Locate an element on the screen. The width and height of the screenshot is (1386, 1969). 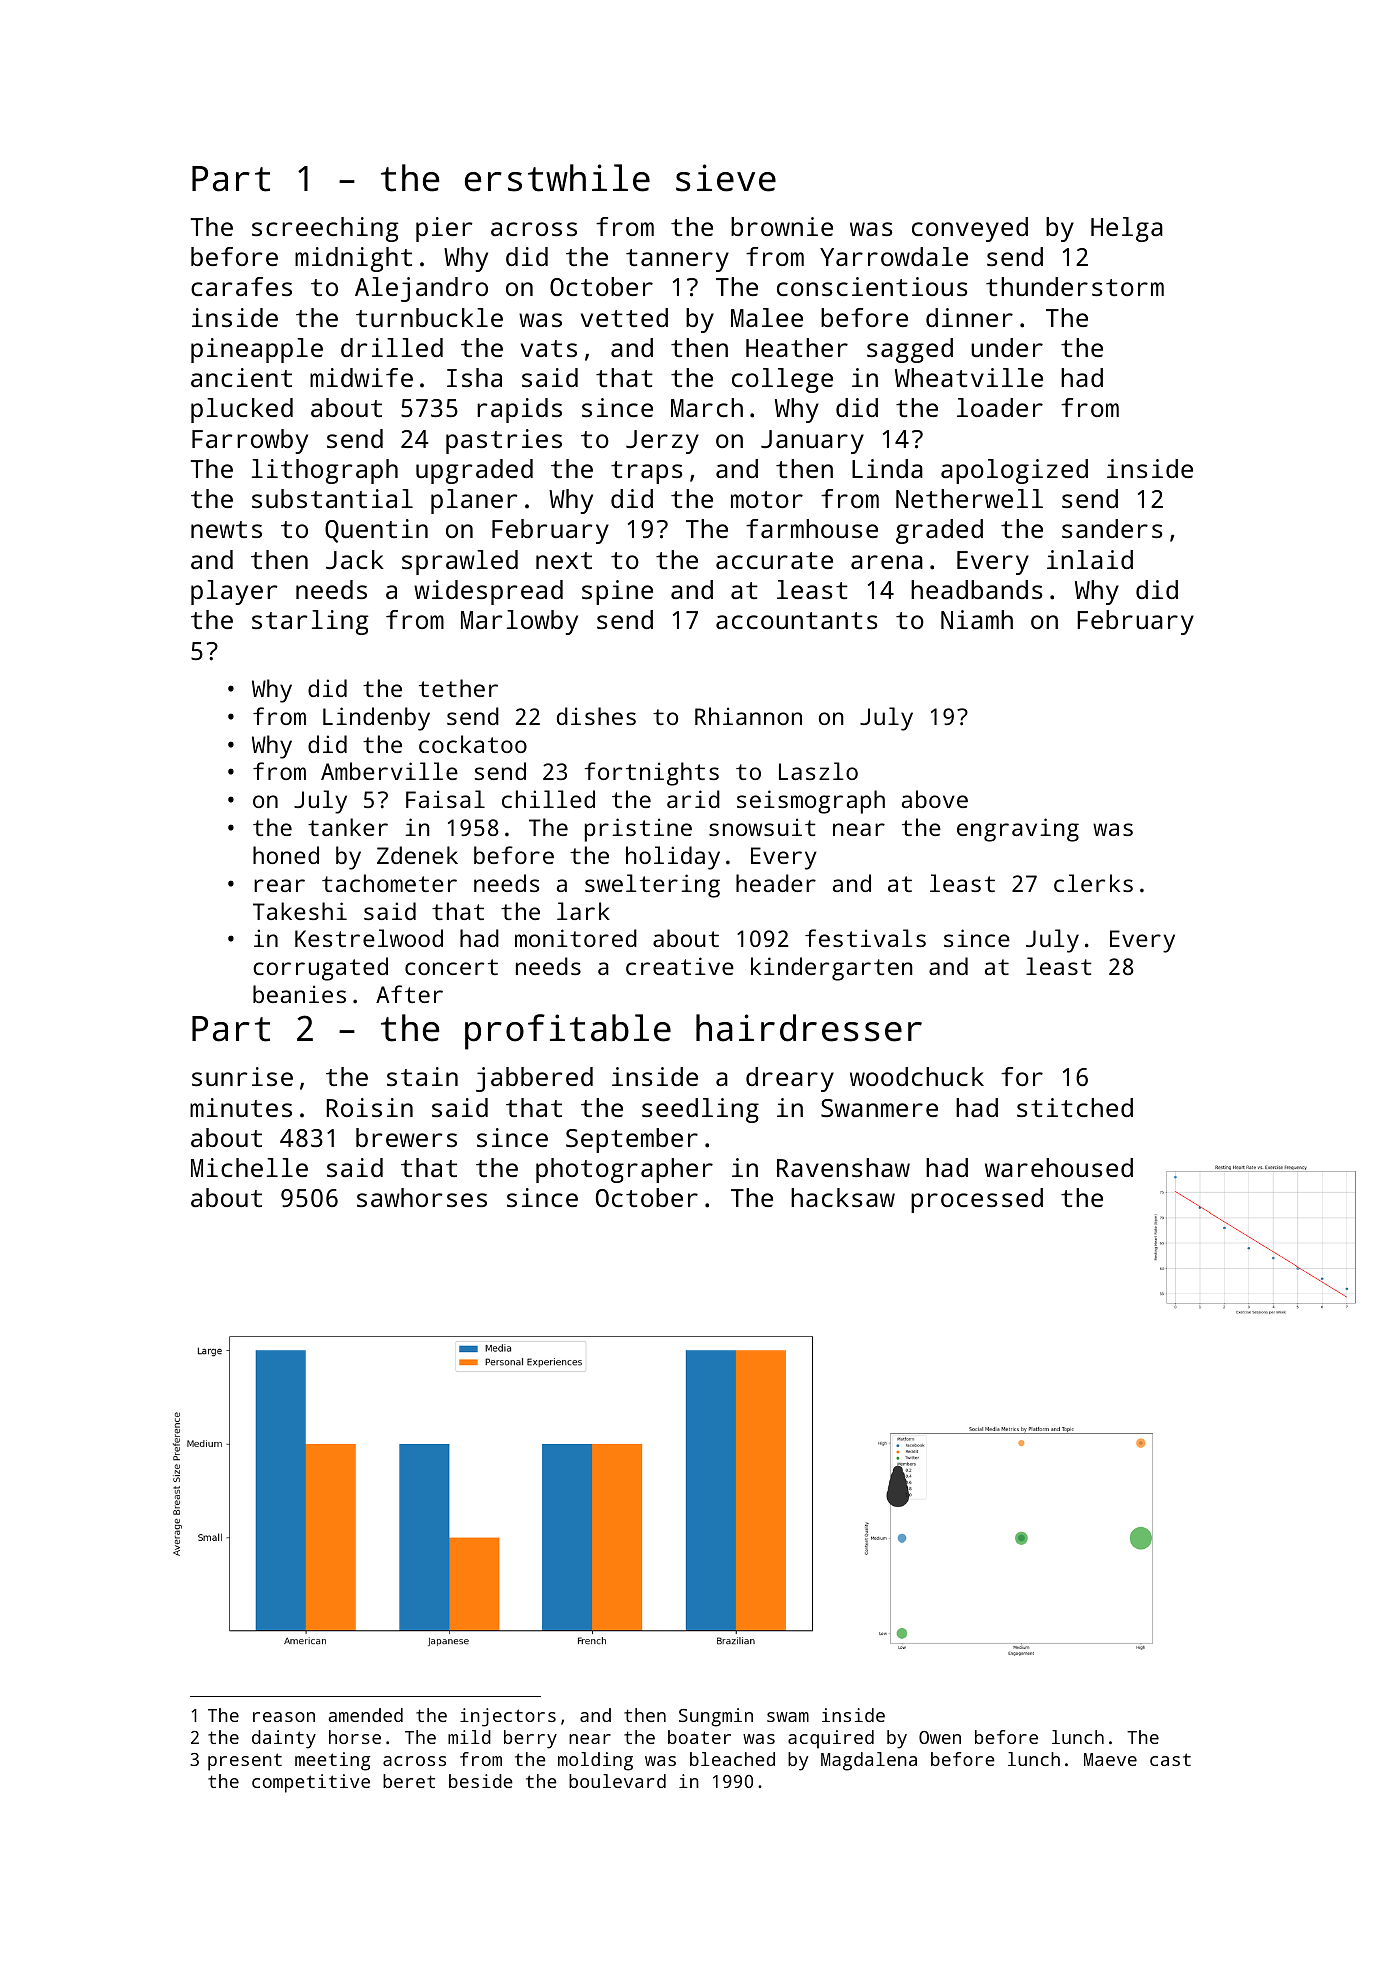
Niamh is located at coordinates (977, 619).
